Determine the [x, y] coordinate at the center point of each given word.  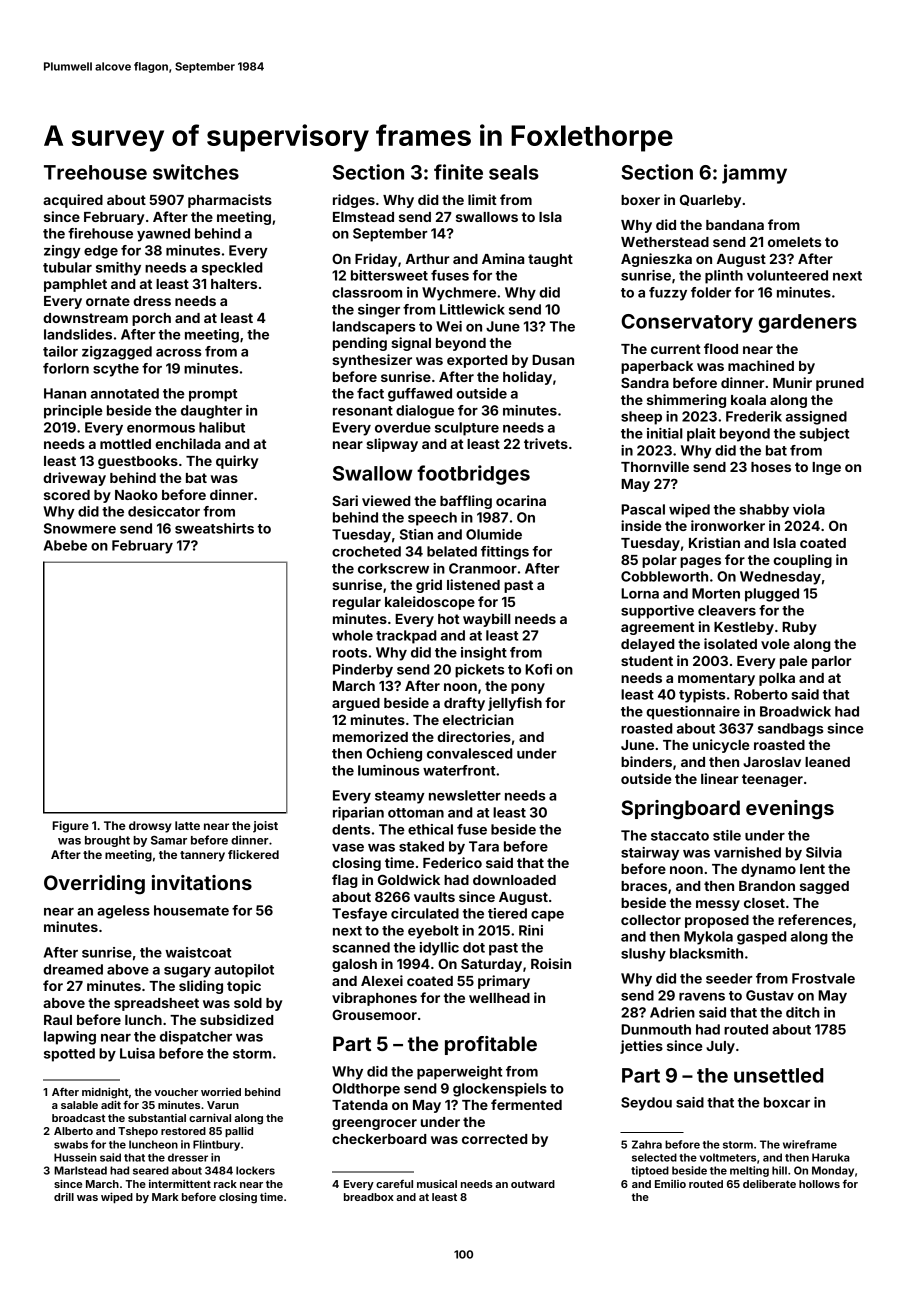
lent [812, 869]
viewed [386, 500]
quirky [237, 462]
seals [514, 172]
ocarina [521, 500]
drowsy [150, 827]
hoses [771, 467]
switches [196, 172]
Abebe [65, 545]
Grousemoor [374, 1014]
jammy [754, 174]
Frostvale [823, 978]
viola [809, 509]
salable [79, 1105]
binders [646, 761]
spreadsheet [156, 1004]
